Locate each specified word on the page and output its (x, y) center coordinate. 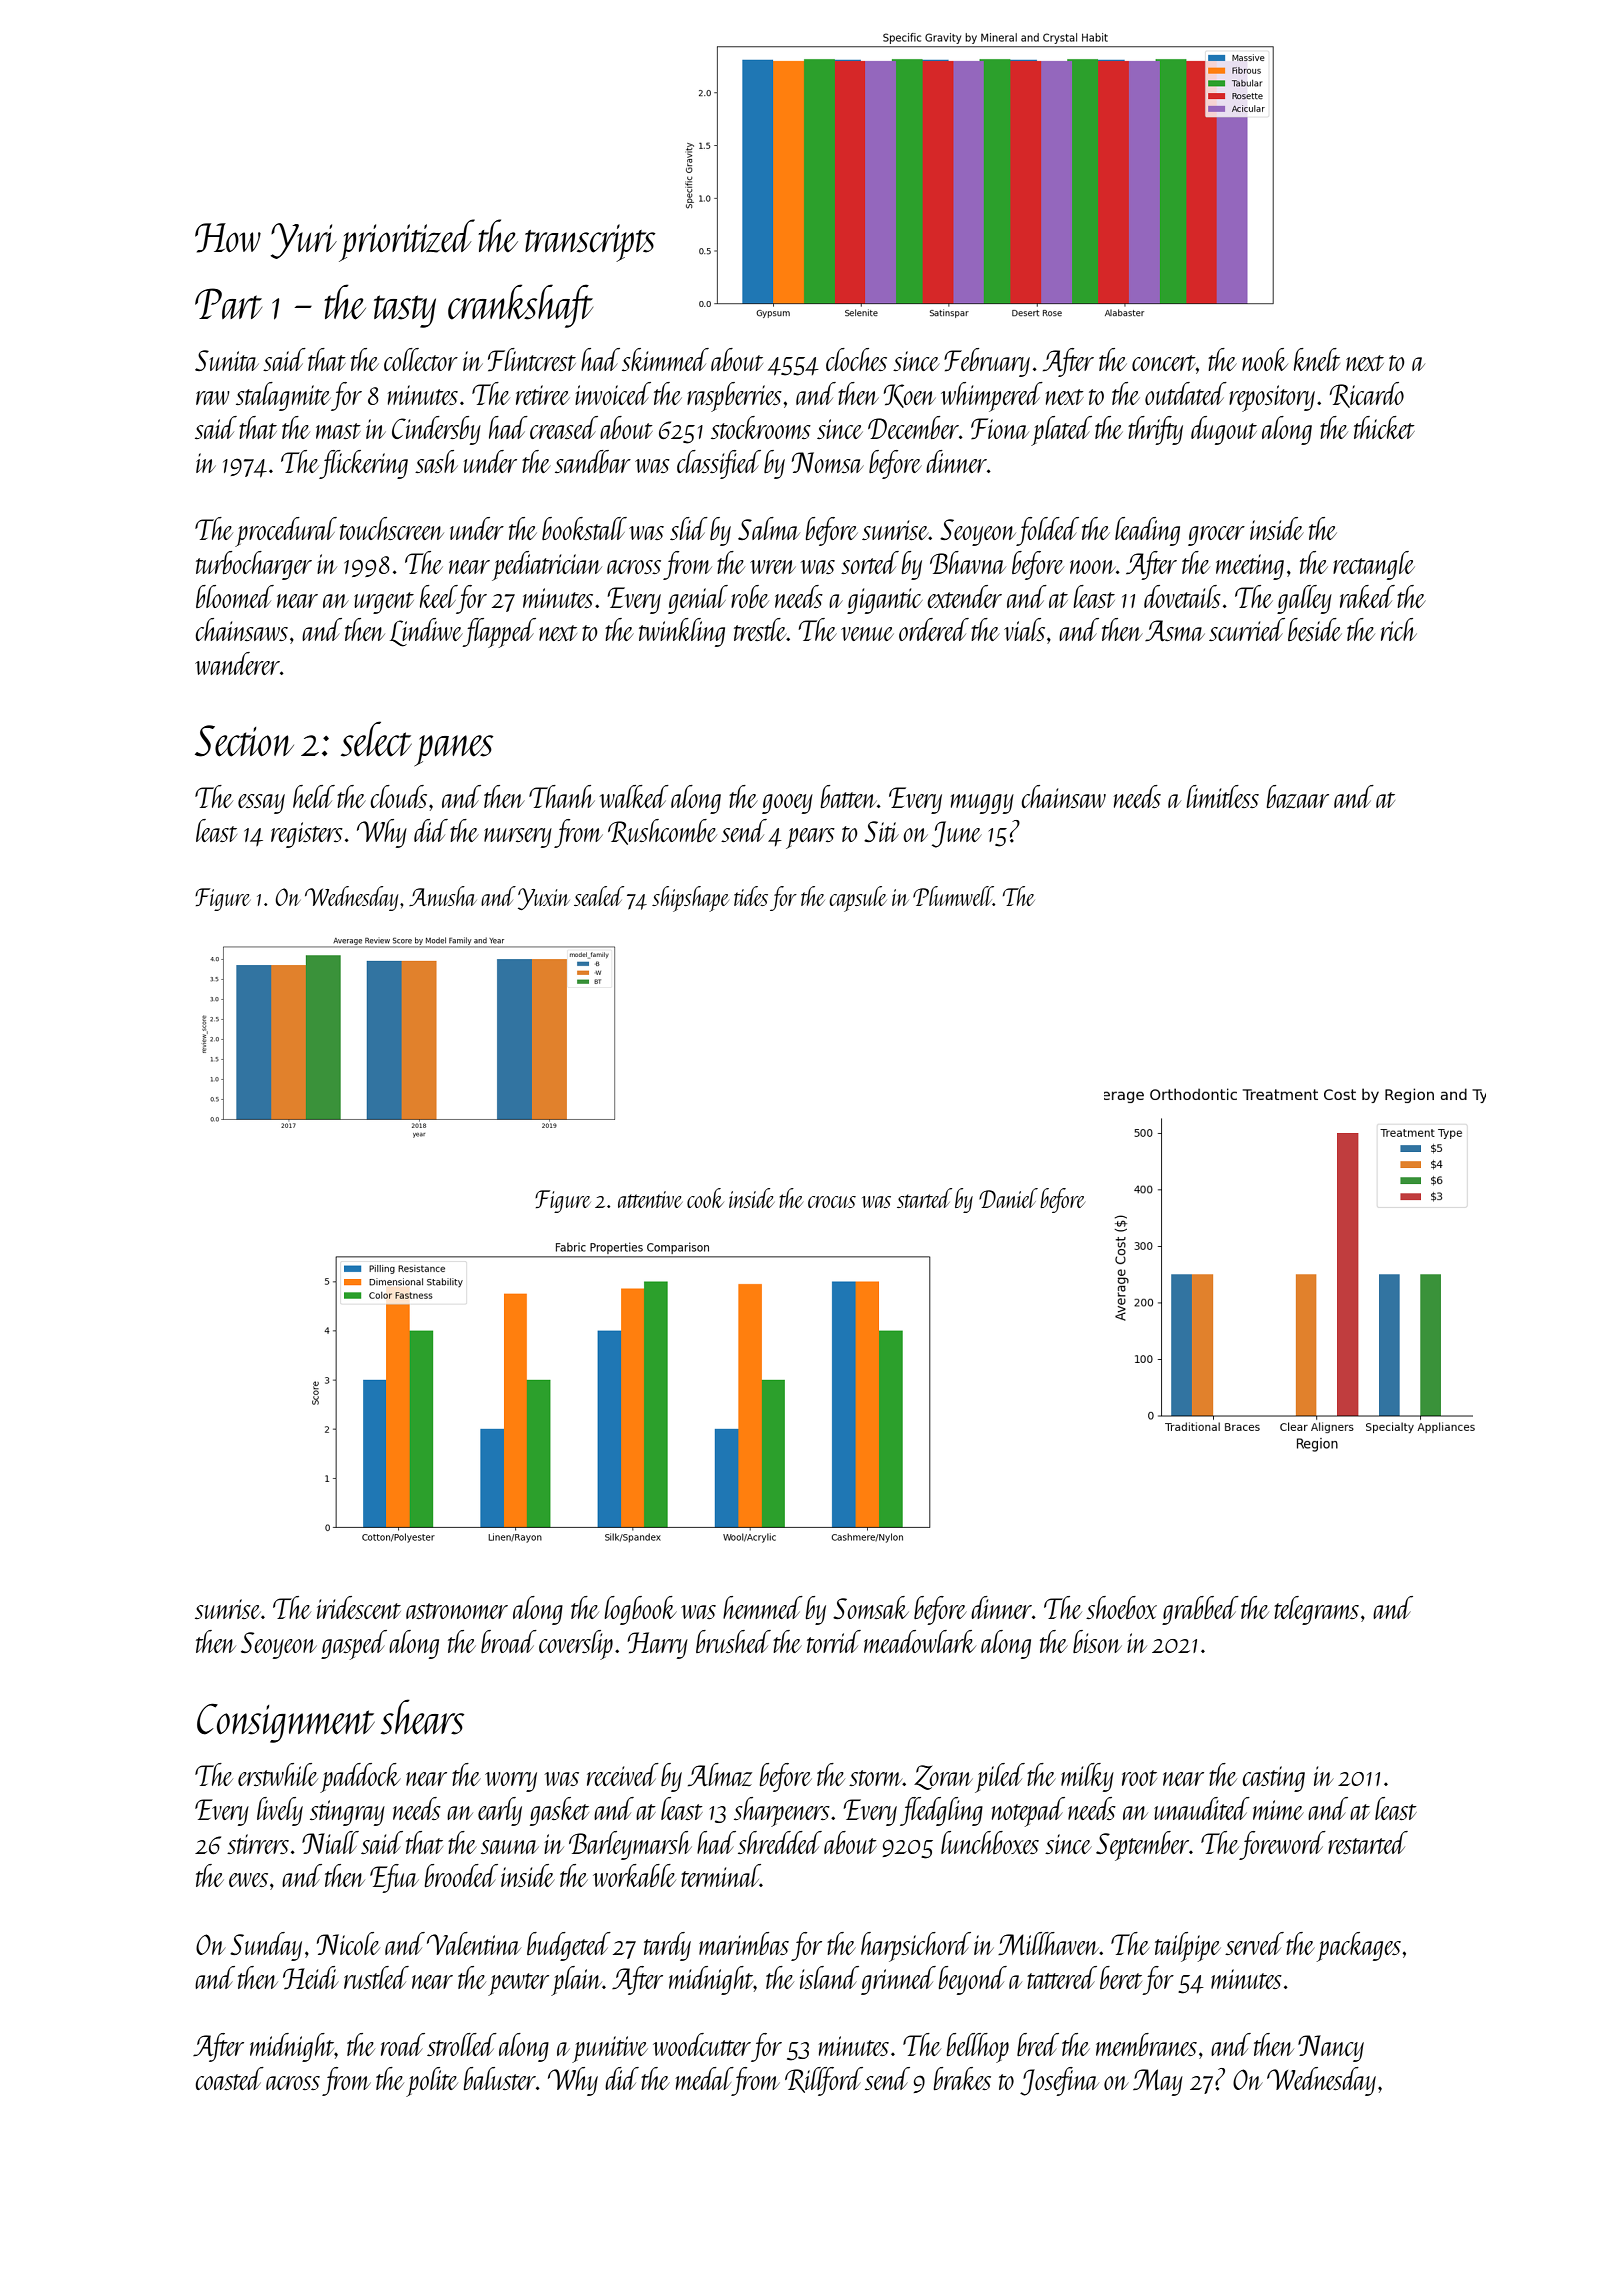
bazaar (1297, 797)
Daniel (1008, 1198)
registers (307, 835)
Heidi (311, 1978)
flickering (363, 464)
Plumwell (953, 896)
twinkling (682, 632)
